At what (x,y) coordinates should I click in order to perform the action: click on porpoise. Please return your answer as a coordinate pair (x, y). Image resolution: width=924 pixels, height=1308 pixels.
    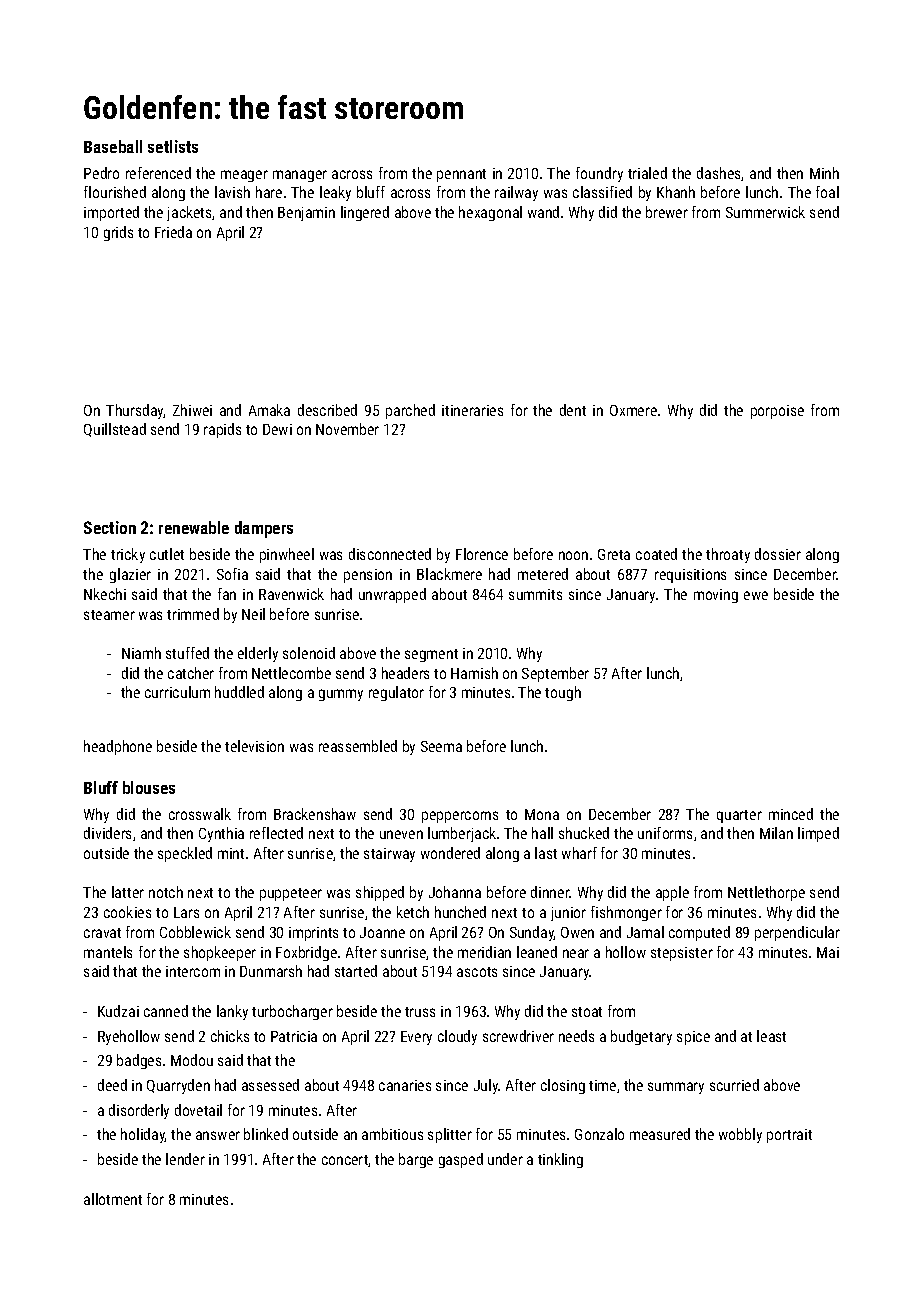
    Looking at the image, I should click on (777, 412).
